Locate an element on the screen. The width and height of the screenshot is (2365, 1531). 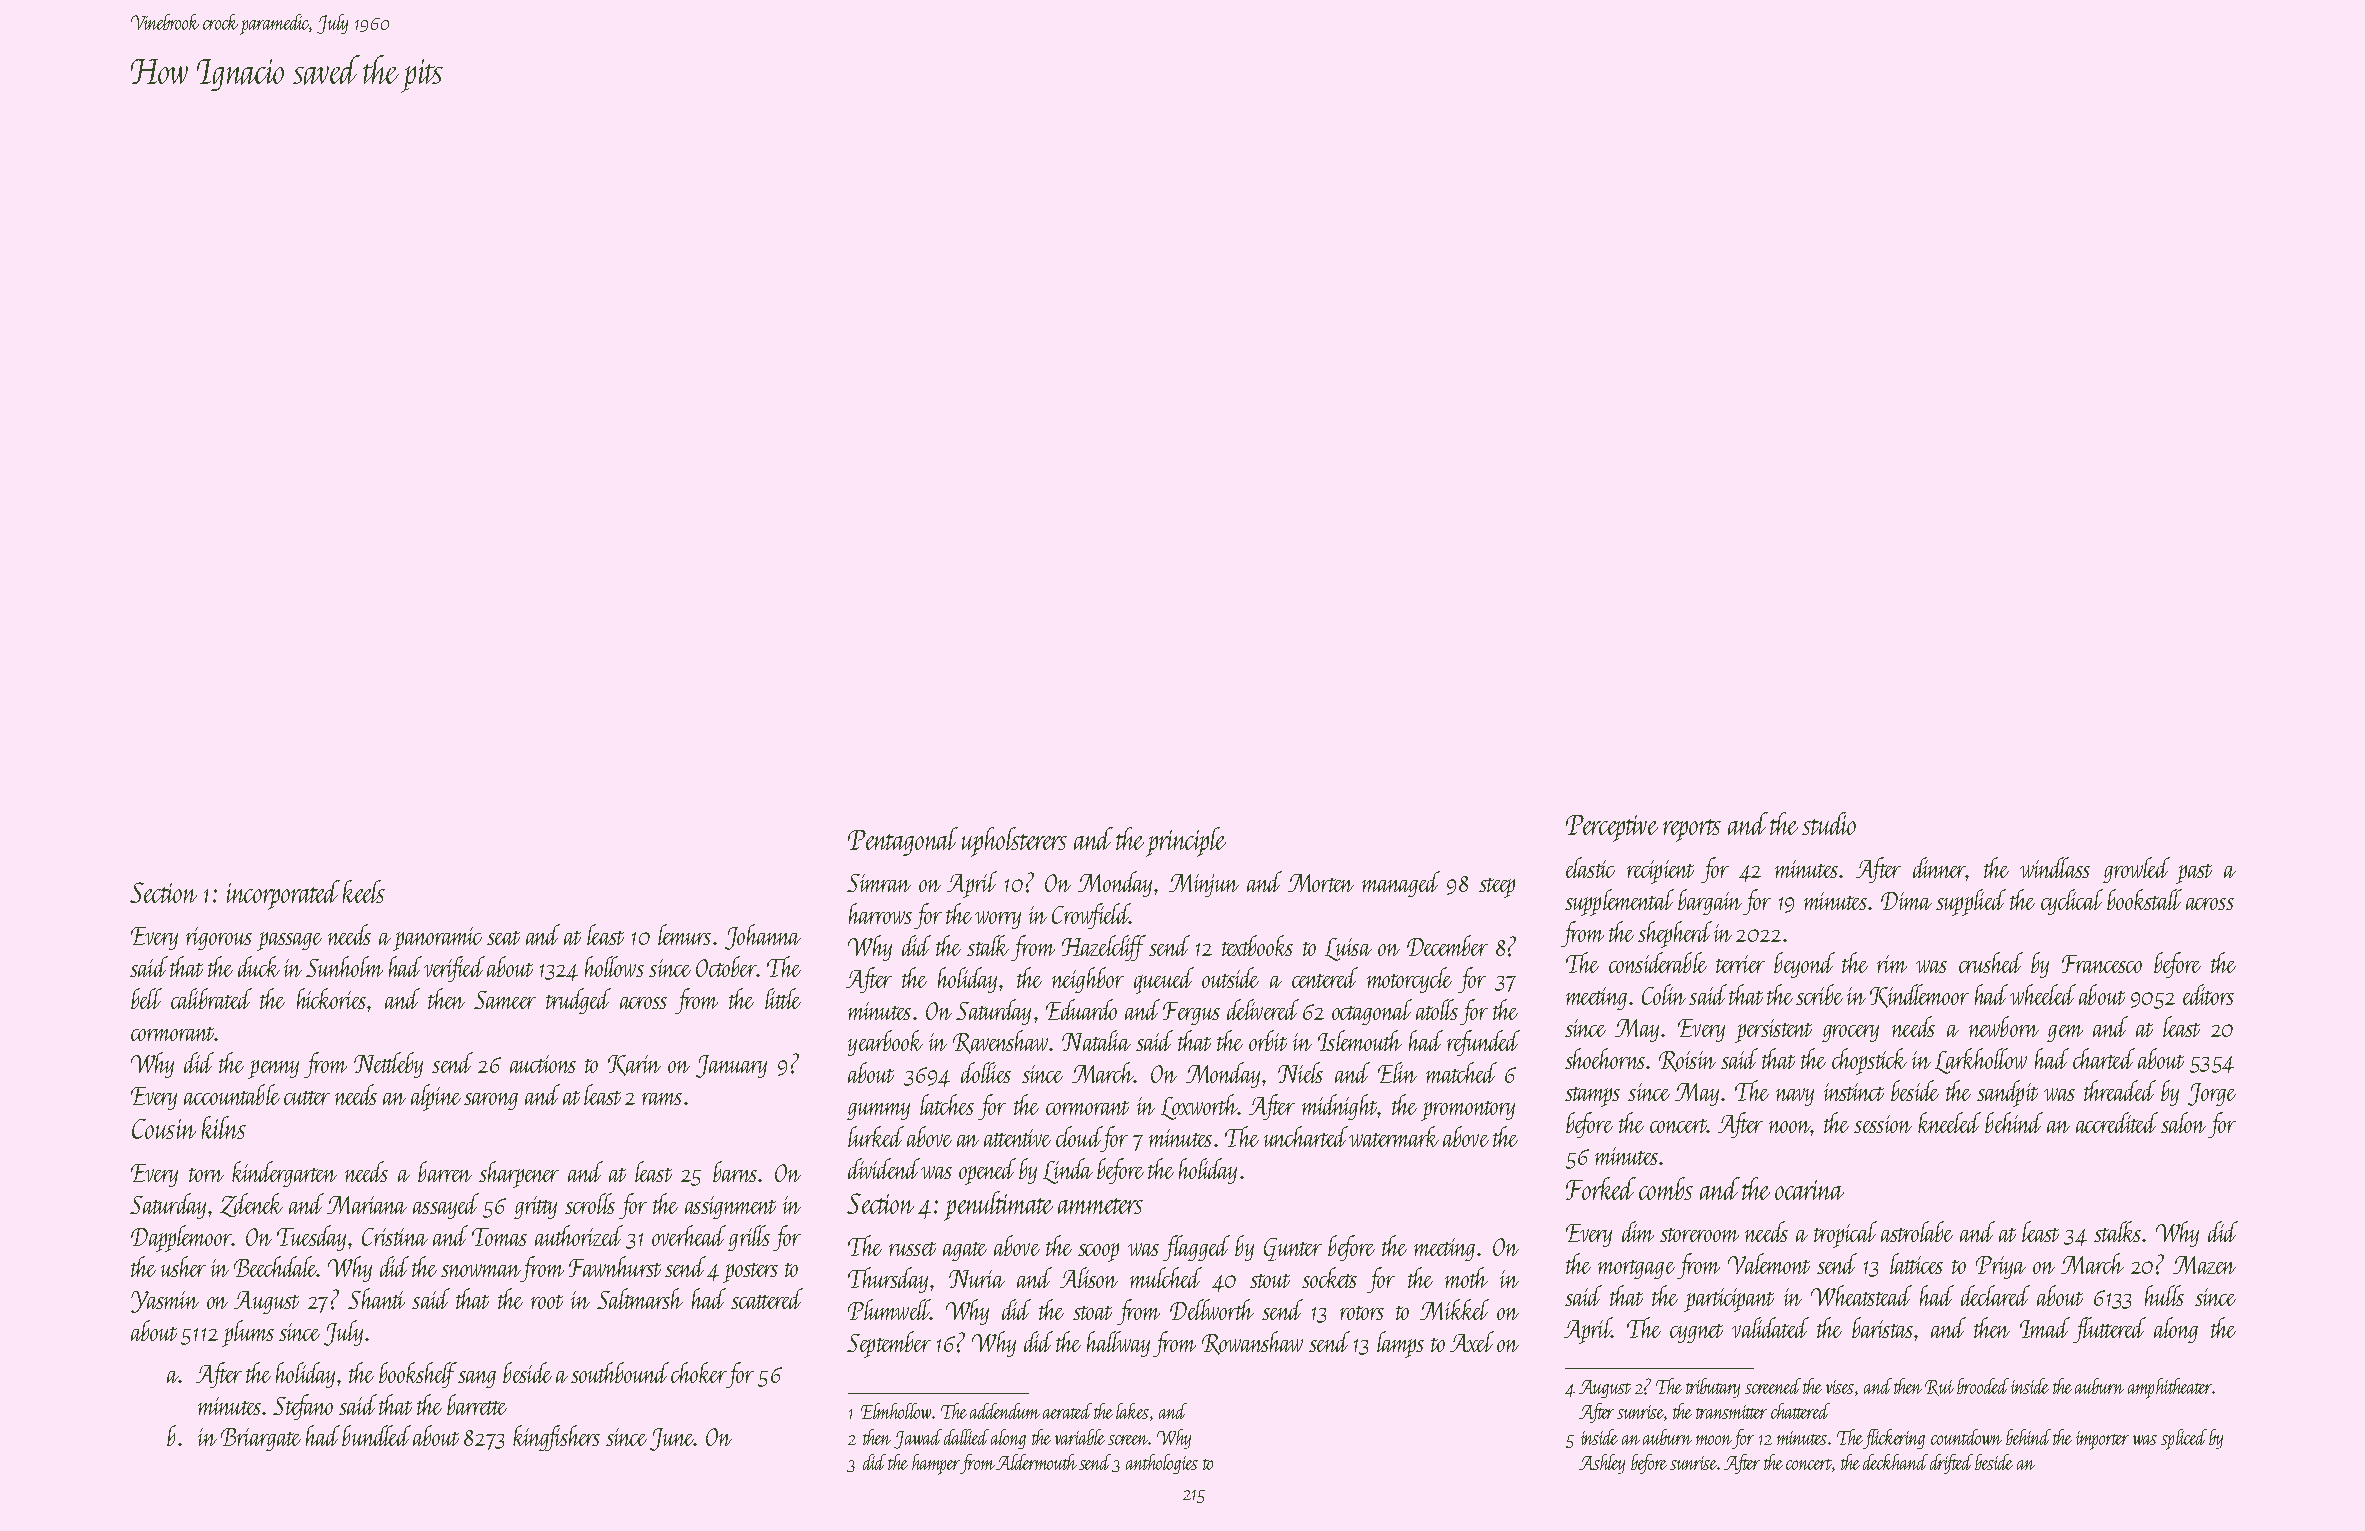
moth is located at coordinates (1466, 1277).
